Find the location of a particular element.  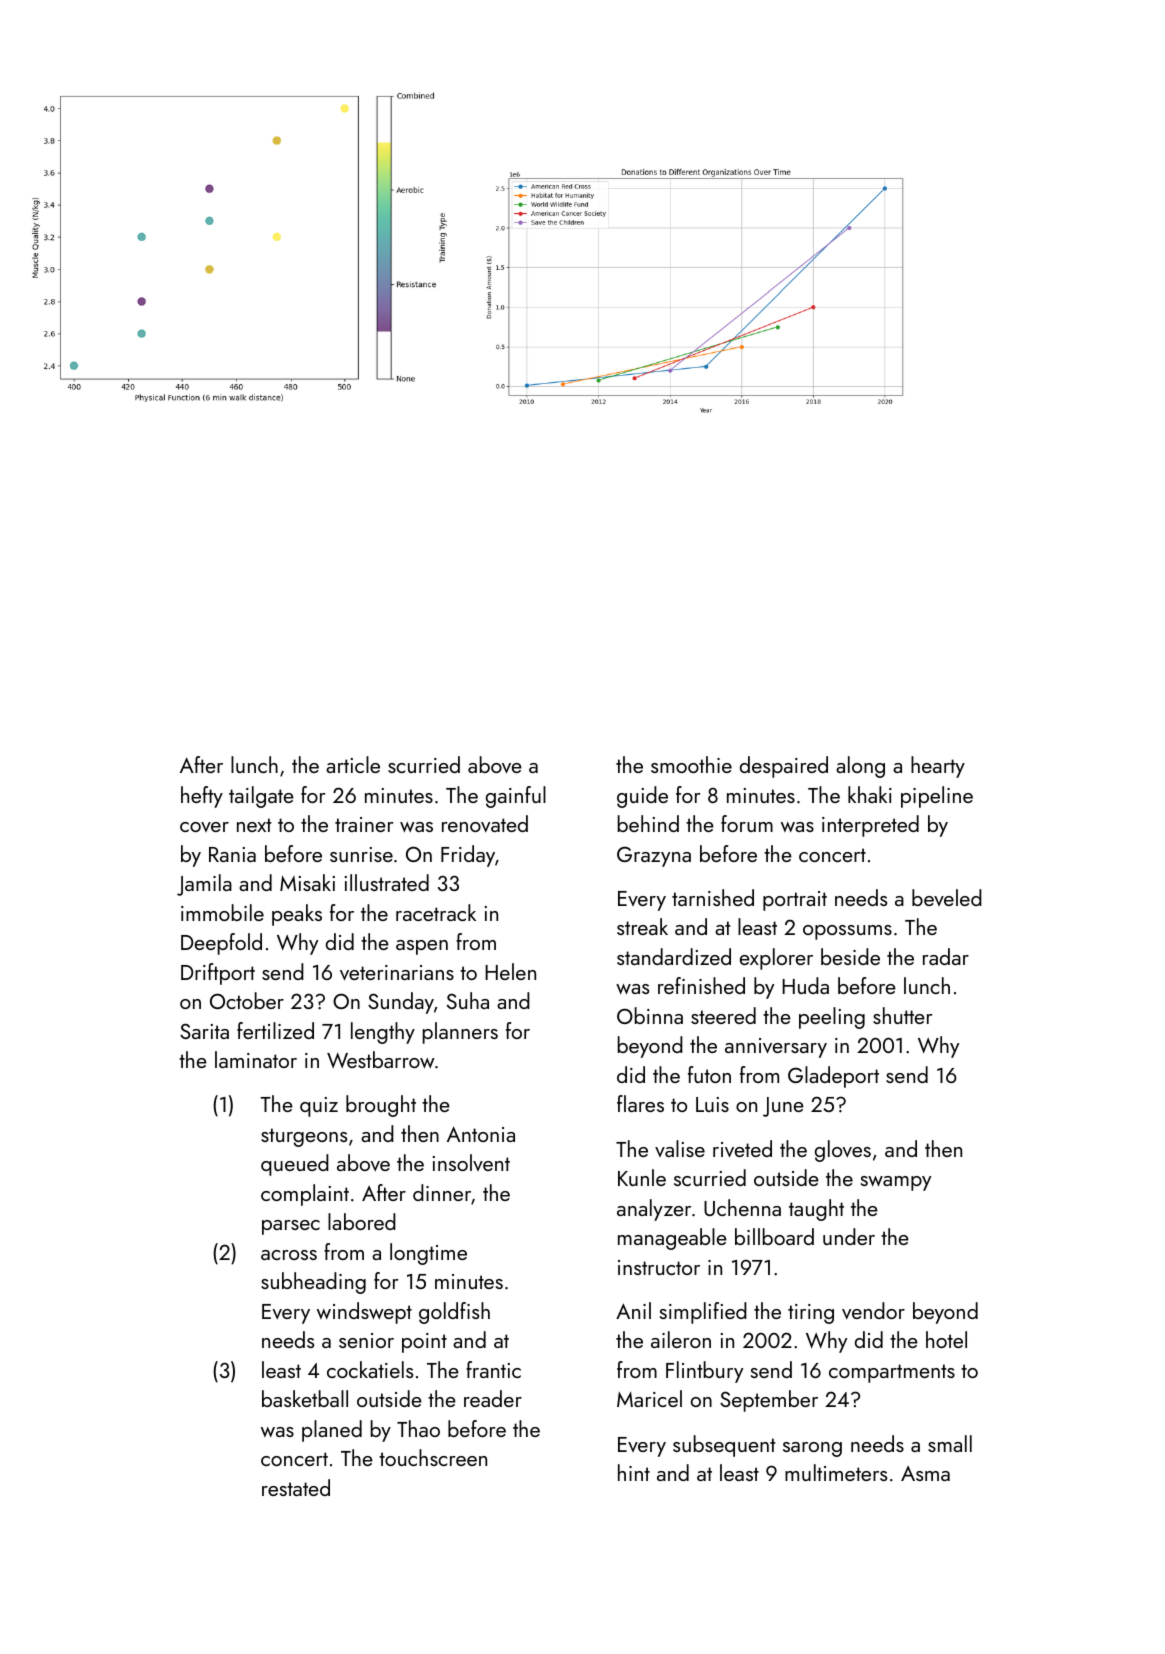

along is located at coordinates (860, 767).
